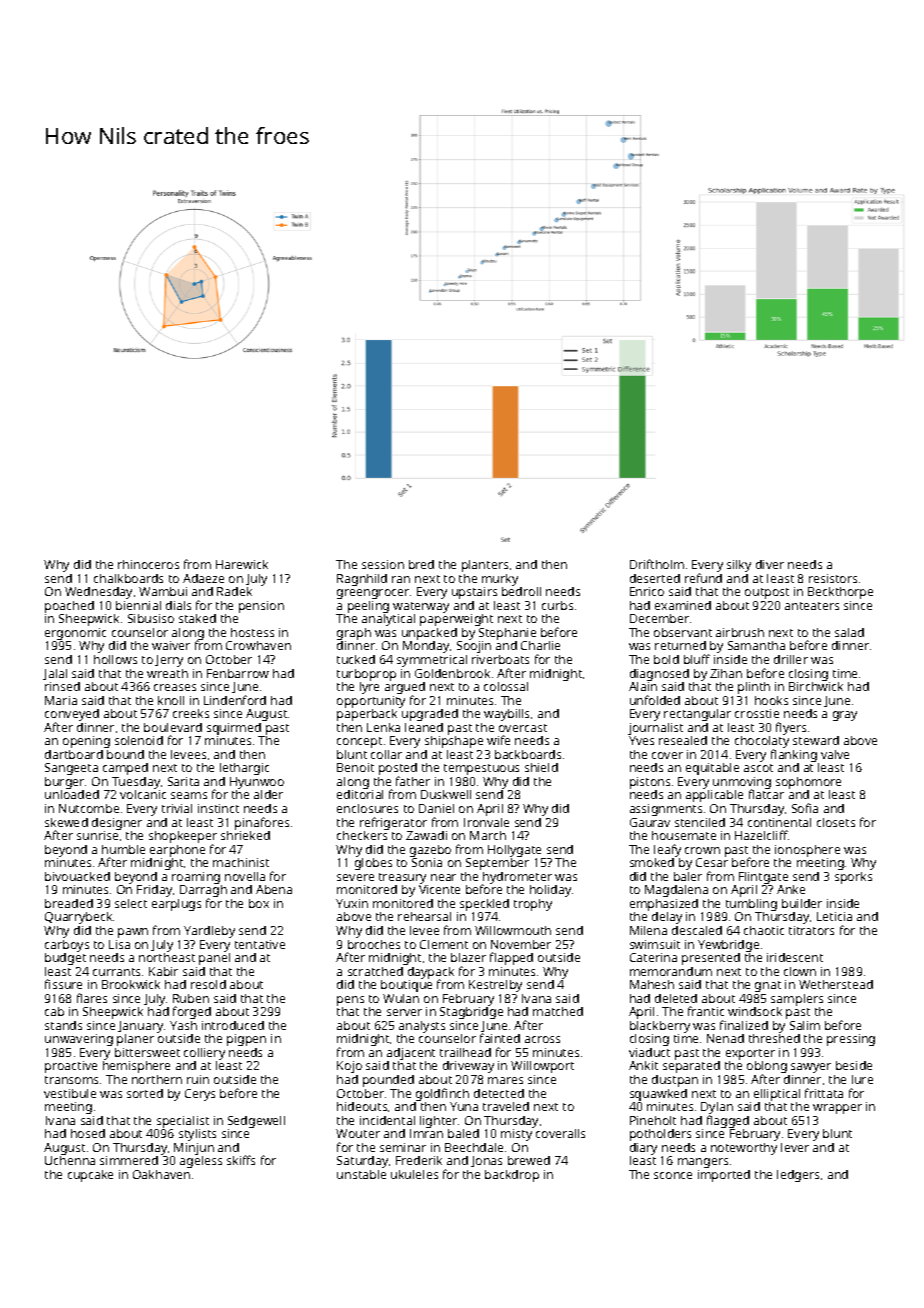 The height and width of the screenshot is (1308, 924). I want to click on Magdalena, so click(676, 891).
